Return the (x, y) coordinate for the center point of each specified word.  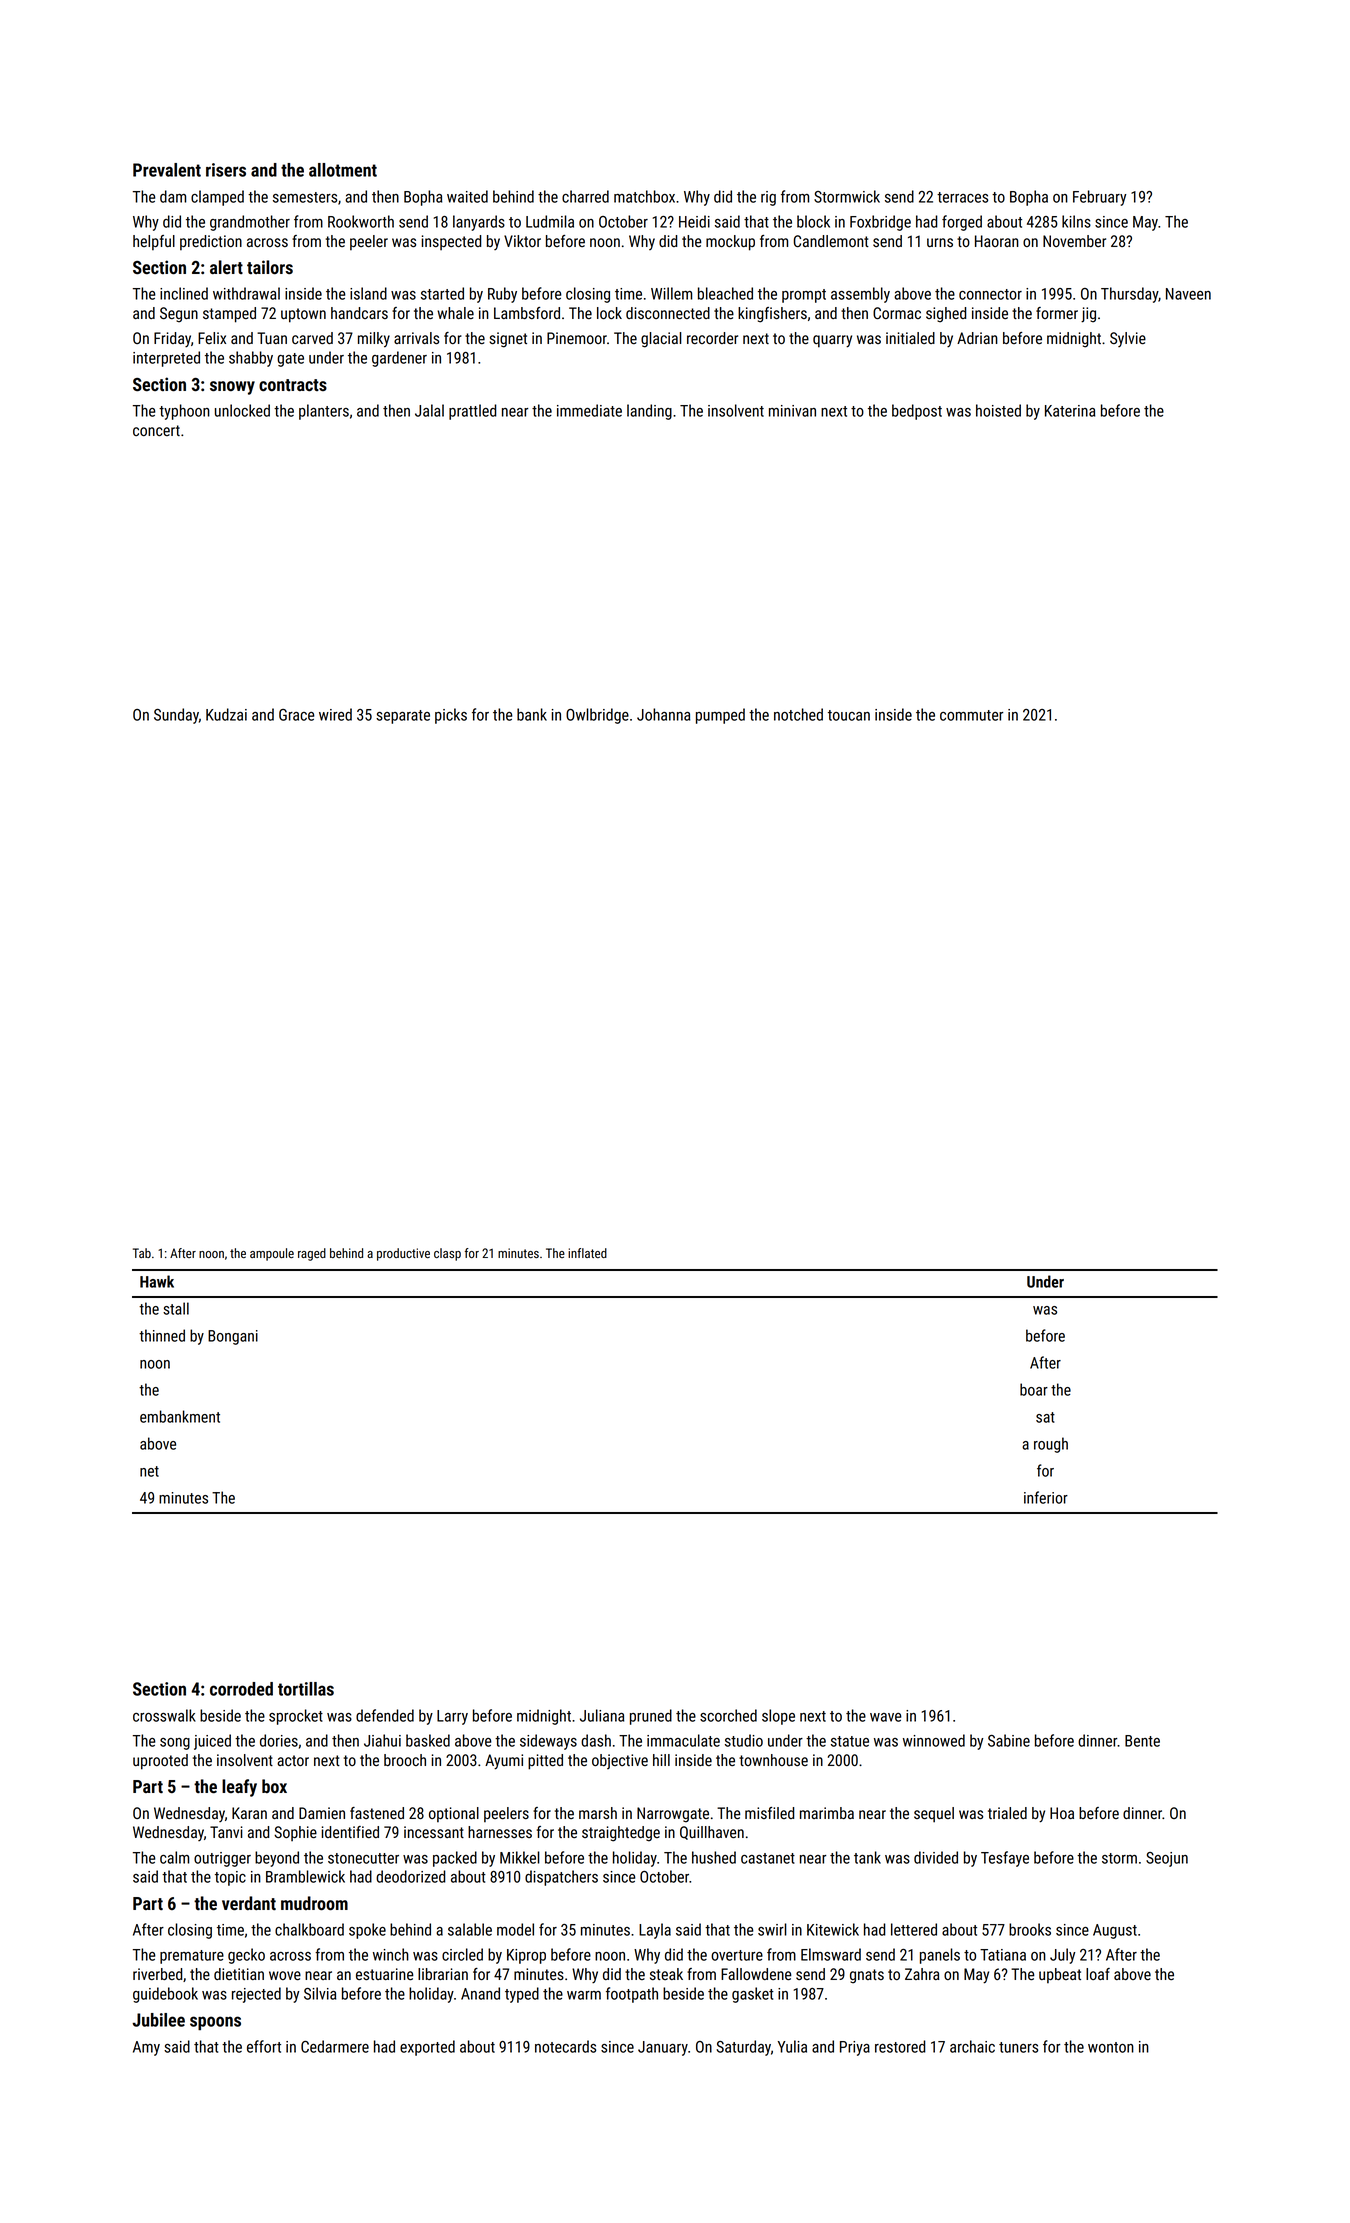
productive (403, 1254)
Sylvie (1128, 339)
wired (335, 714)
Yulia (792, 2046)
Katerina (1070, 411)
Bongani (233, 1337)
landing (649, 412)
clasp (447, 1254)
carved (312, 338)
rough (1051, 1445)
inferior (1046, 1497)
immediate (589, 410)
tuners (1018, 2047)
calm (174, 1857)
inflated (587, 1253)
